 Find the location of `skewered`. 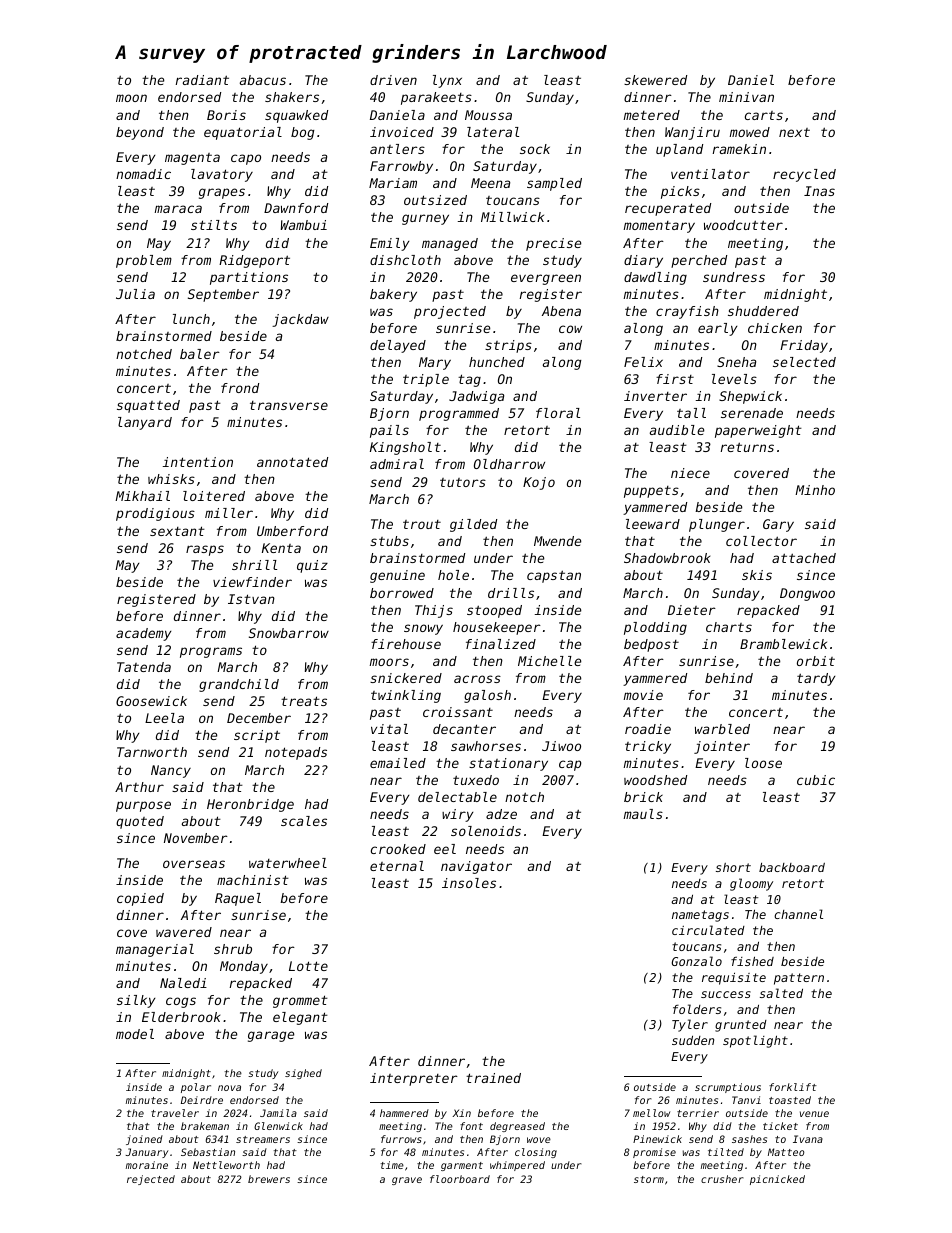

skewered is located at coordinates (655, 80).
